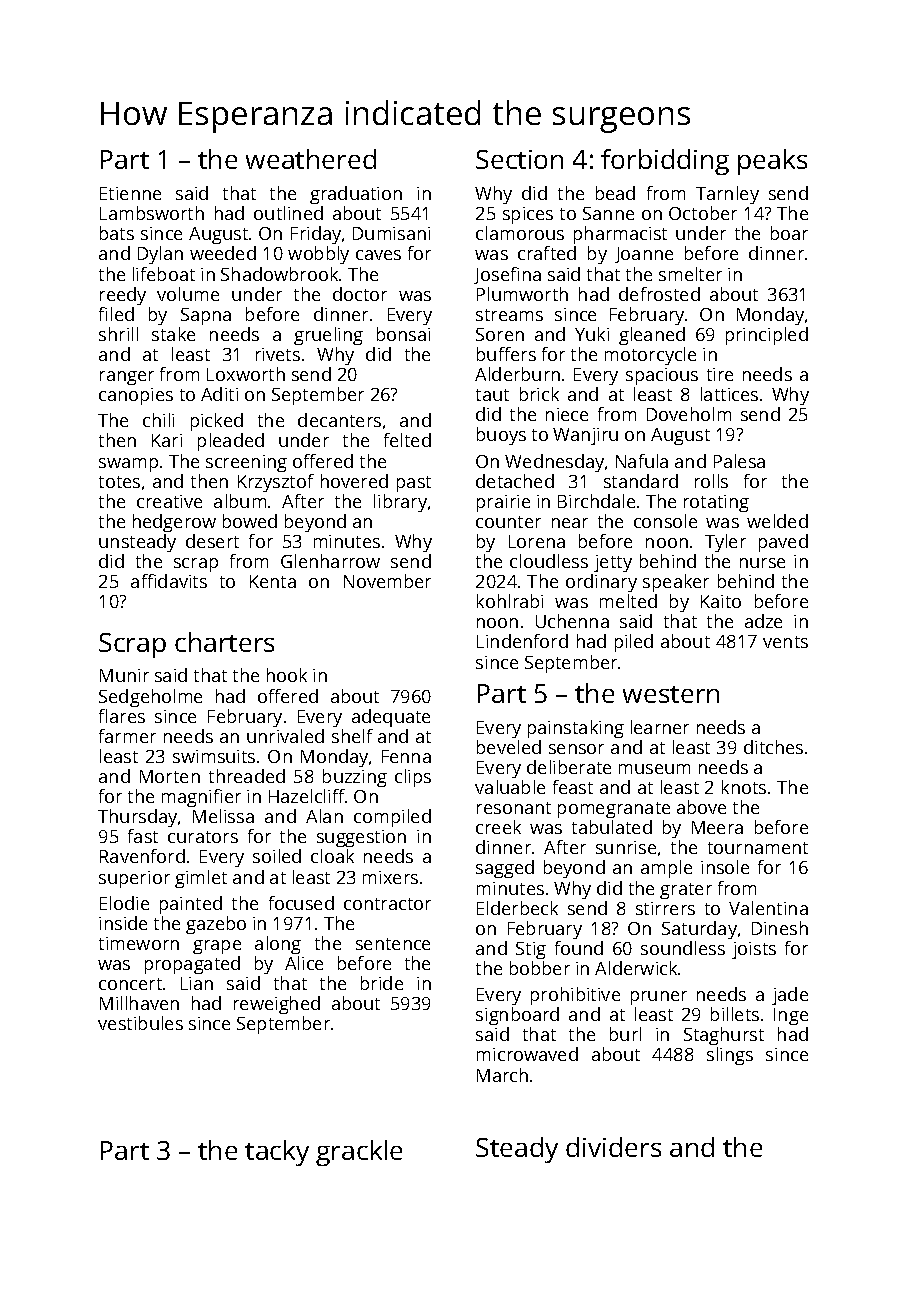  Describe the element at coordinates (277, 1153) in the screenshot. I see `tacky` at that location.
